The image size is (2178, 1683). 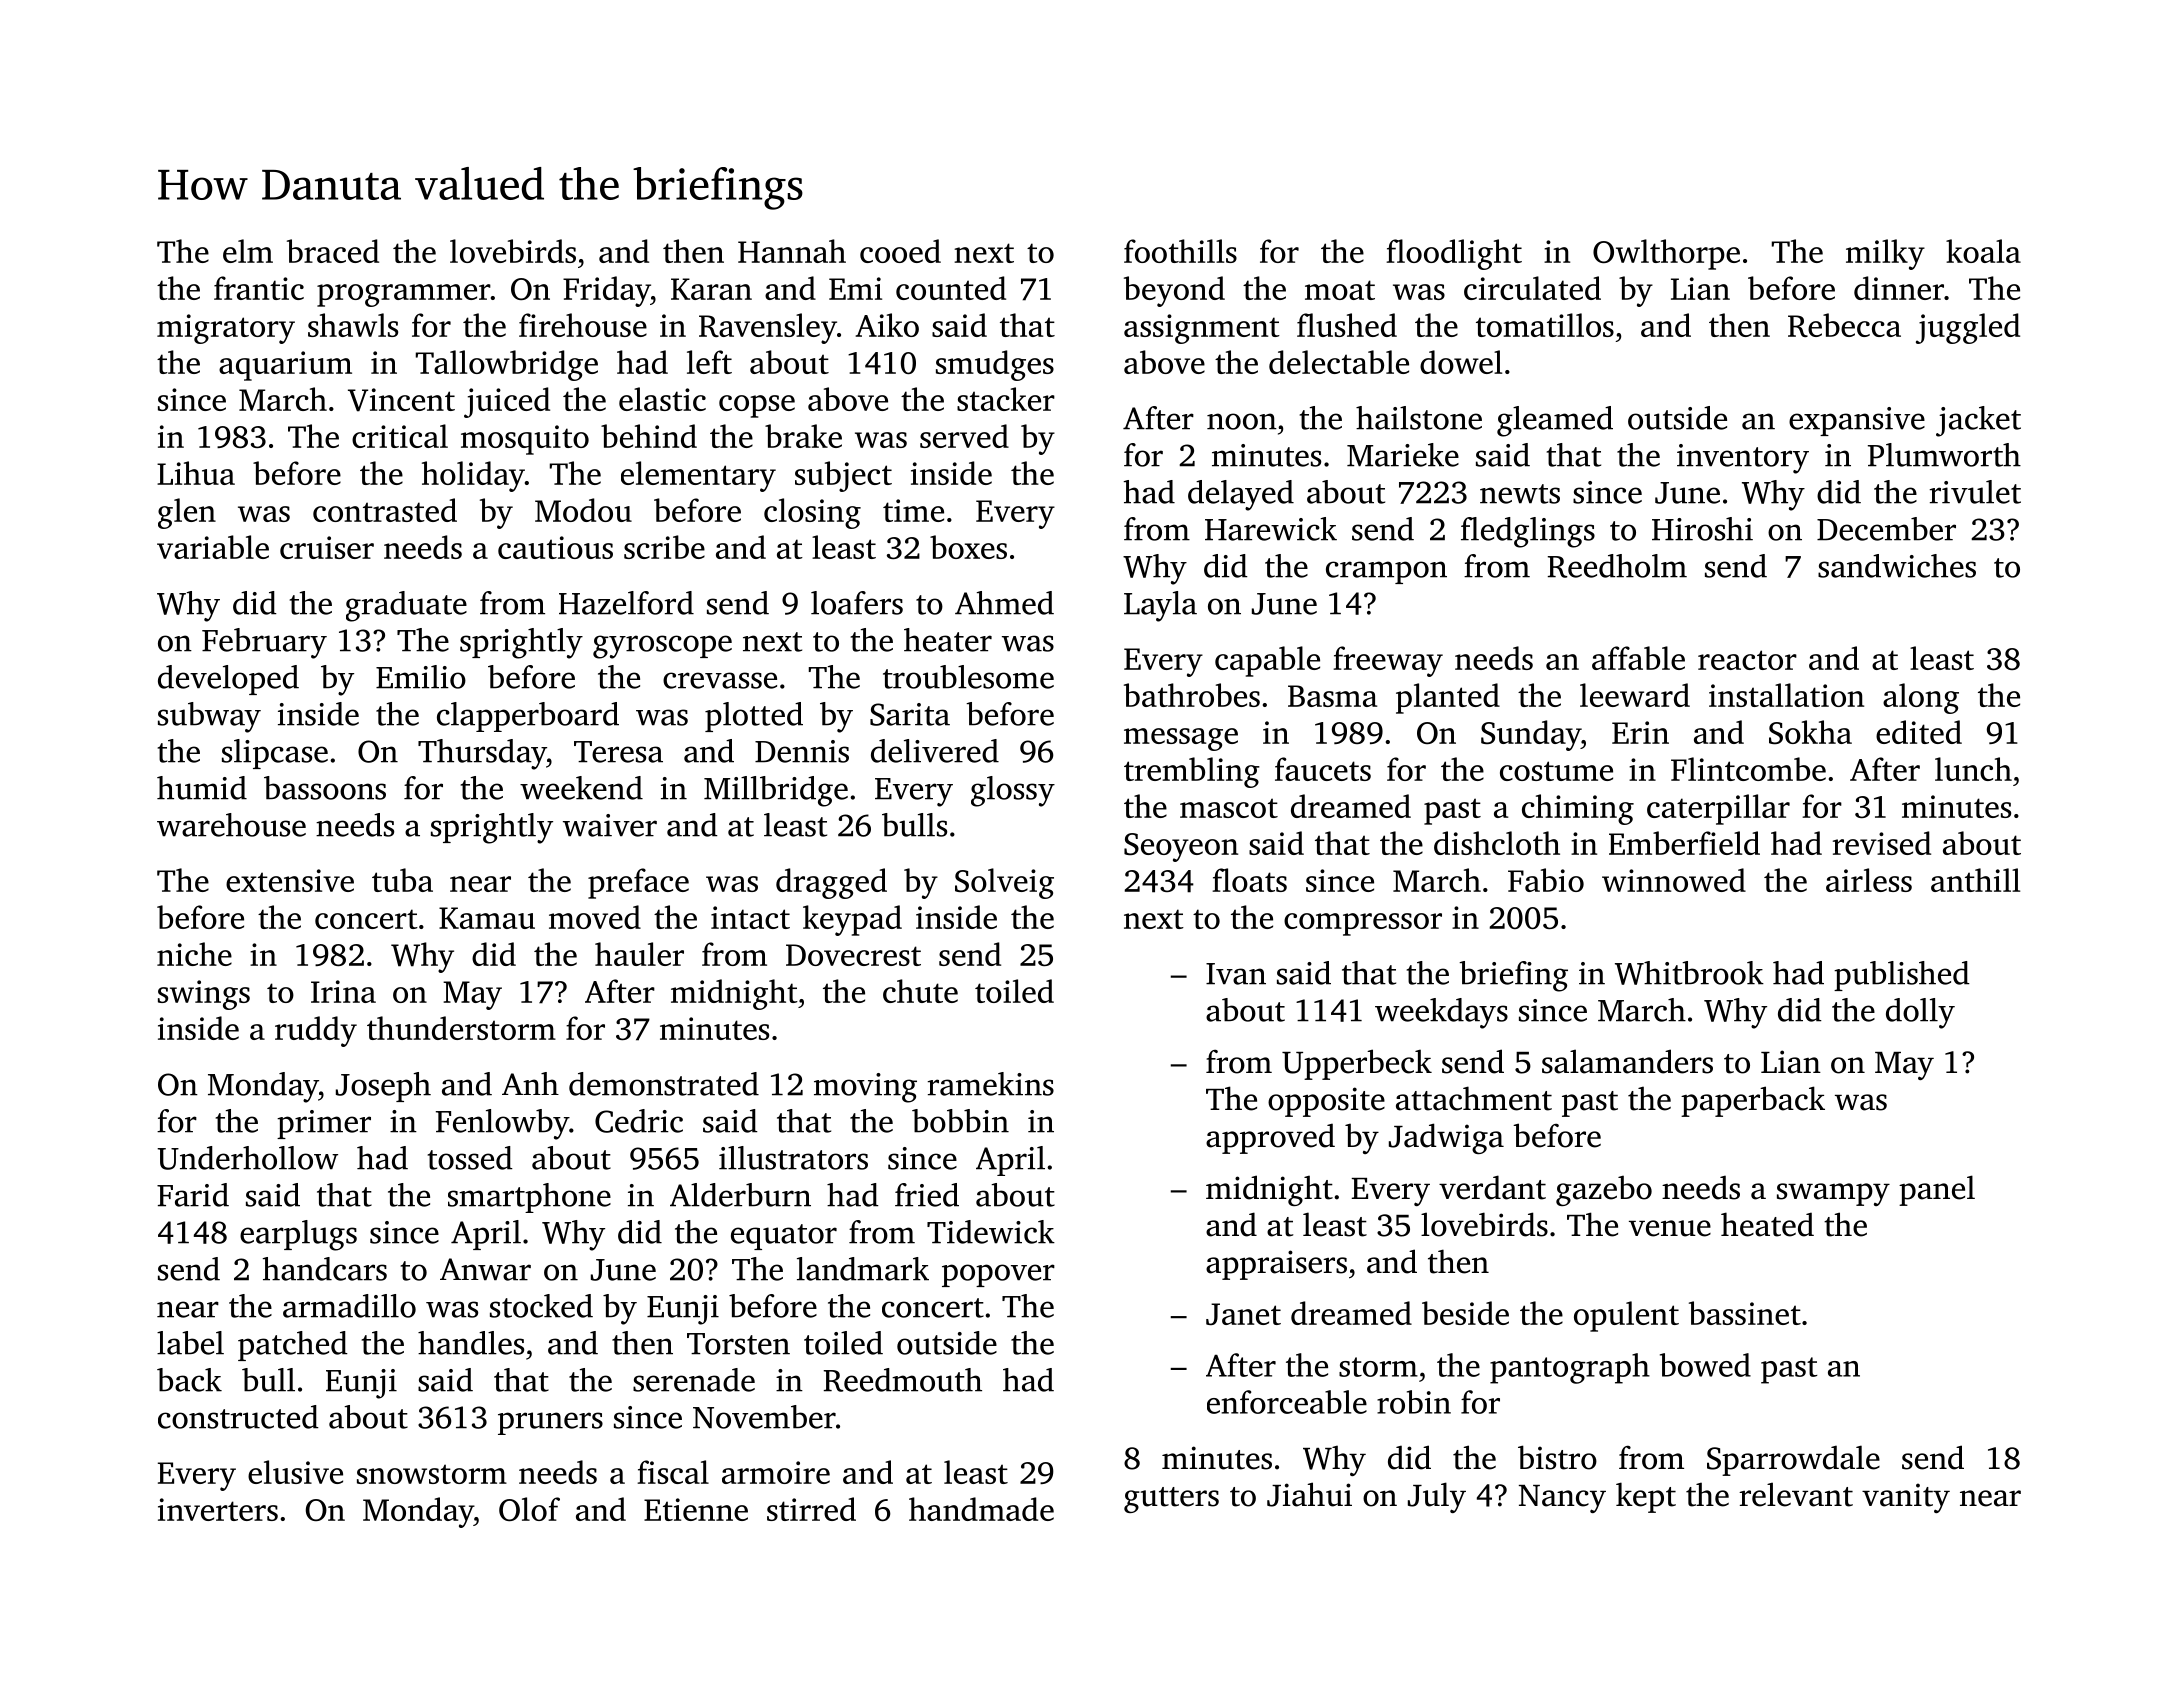 What do you see at coordinates (1869, 880) in the document?
I see `airless` at bounding box center [1869, 880].
